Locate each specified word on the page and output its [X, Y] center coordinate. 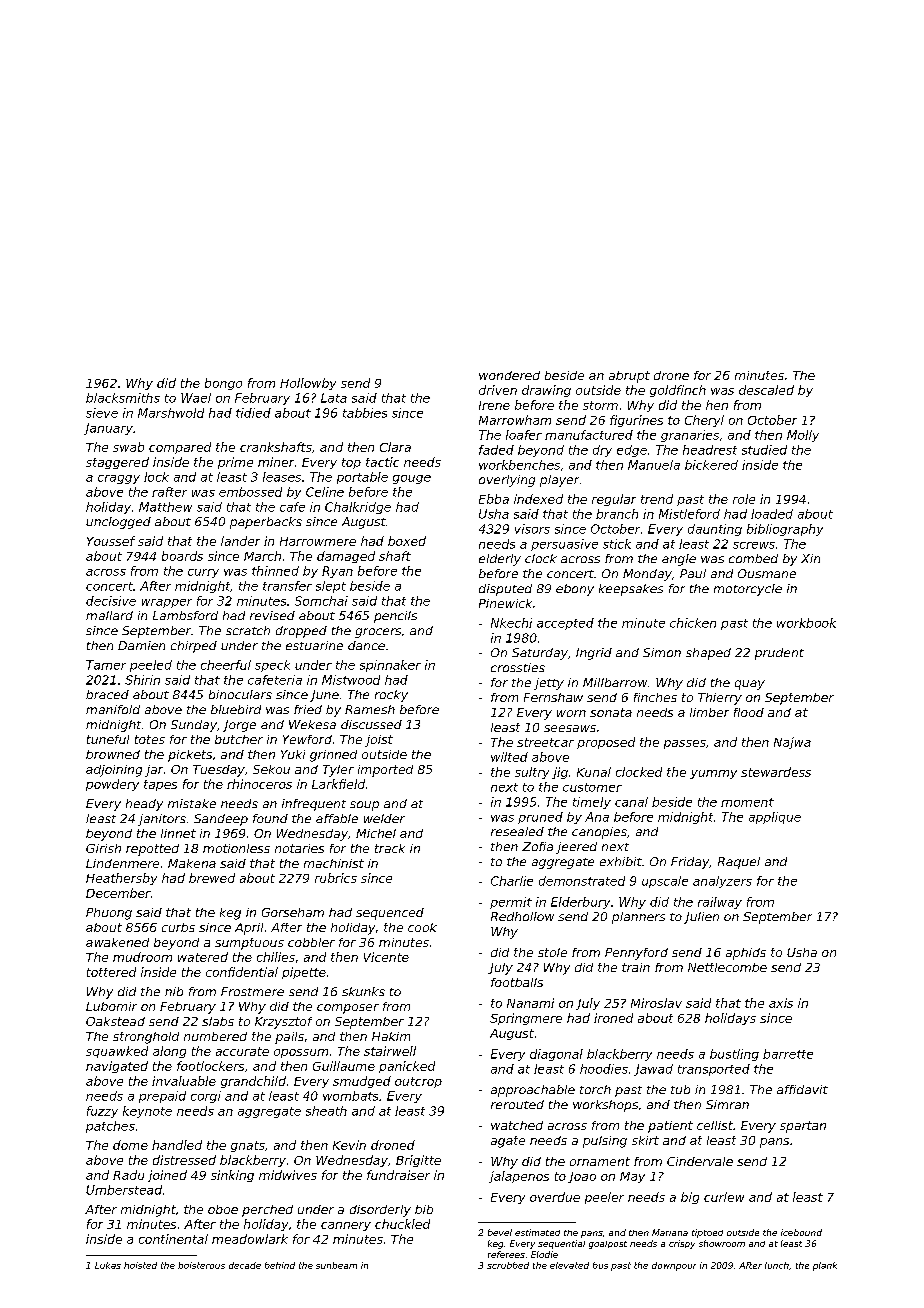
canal [631, 802]
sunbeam [336, 1265]
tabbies [365, 413]
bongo [223, 384]
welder [384, 818]
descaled [766, 390]
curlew [724, 1197]
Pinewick [505, 603]
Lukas [108, 1265]
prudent [779, 654]
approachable [533, 1091]
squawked [117, 1052]
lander [240, 541]
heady [144, 805]
